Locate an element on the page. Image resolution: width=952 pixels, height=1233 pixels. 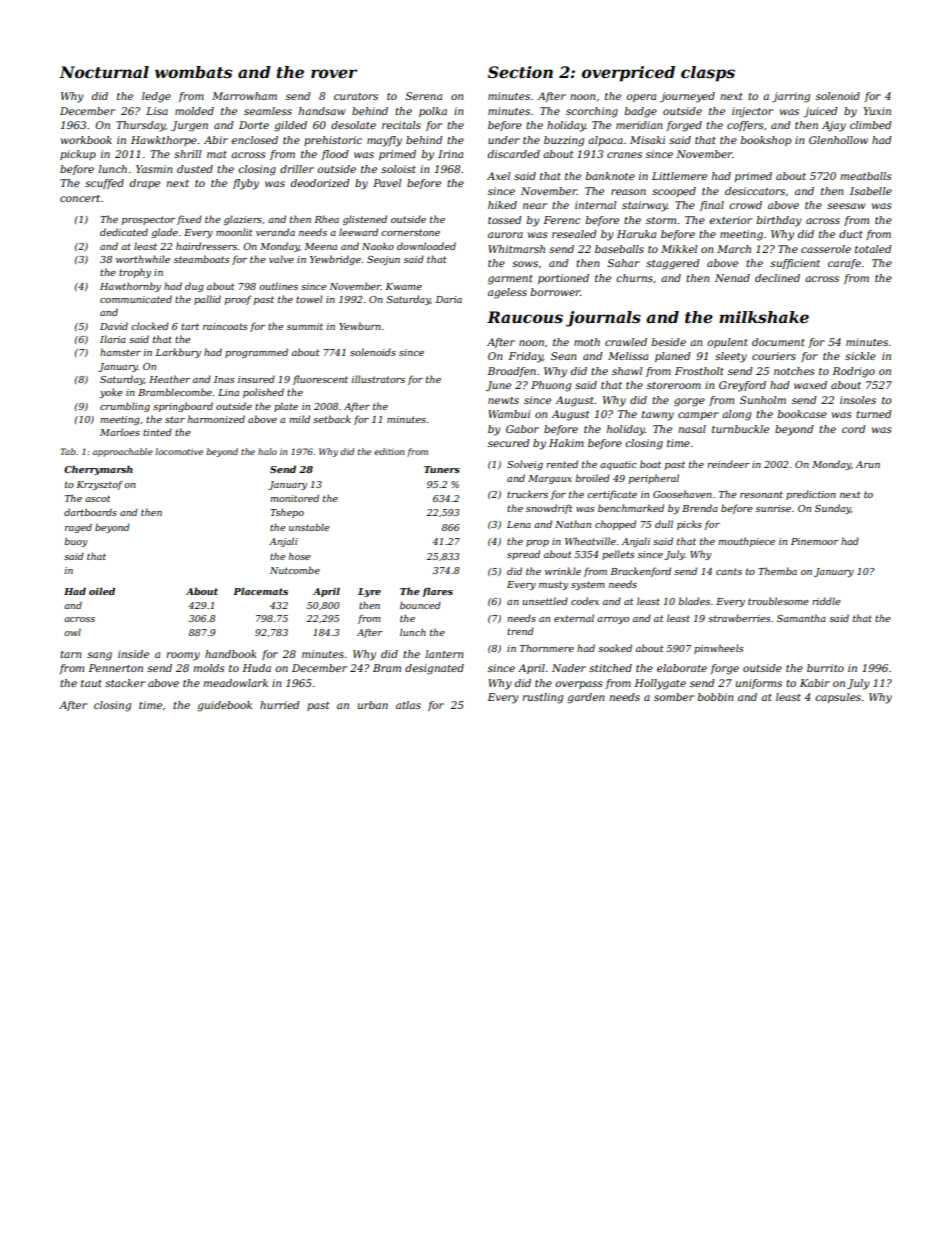
downloaded is located at coordinates (426, 246).
